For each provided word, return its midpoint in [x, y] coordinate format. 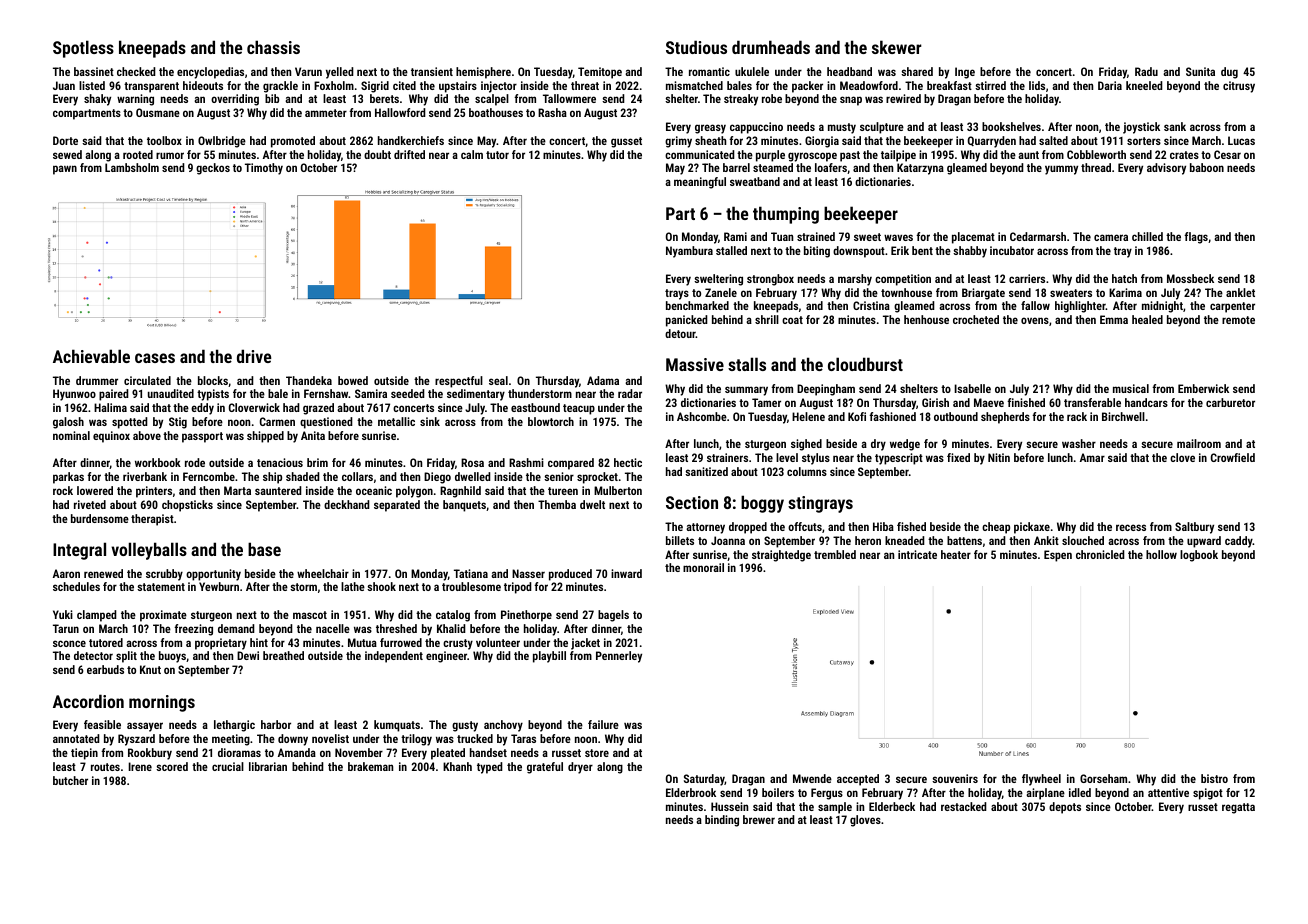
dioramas [239, 752]
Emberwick [1203, 388]
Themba [557, 504]
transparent [151, 87]
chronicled [1100, 554]
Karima [1125, 292]
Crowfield [1233, 457]
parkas [68, 478]
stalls [747, 364]
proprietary [221, 644]
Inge [965, 73]
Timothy [264, 169]
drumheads [771, 47]
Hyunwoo [74, 395]
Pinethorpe [526, 616]
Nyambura [689, 252]
